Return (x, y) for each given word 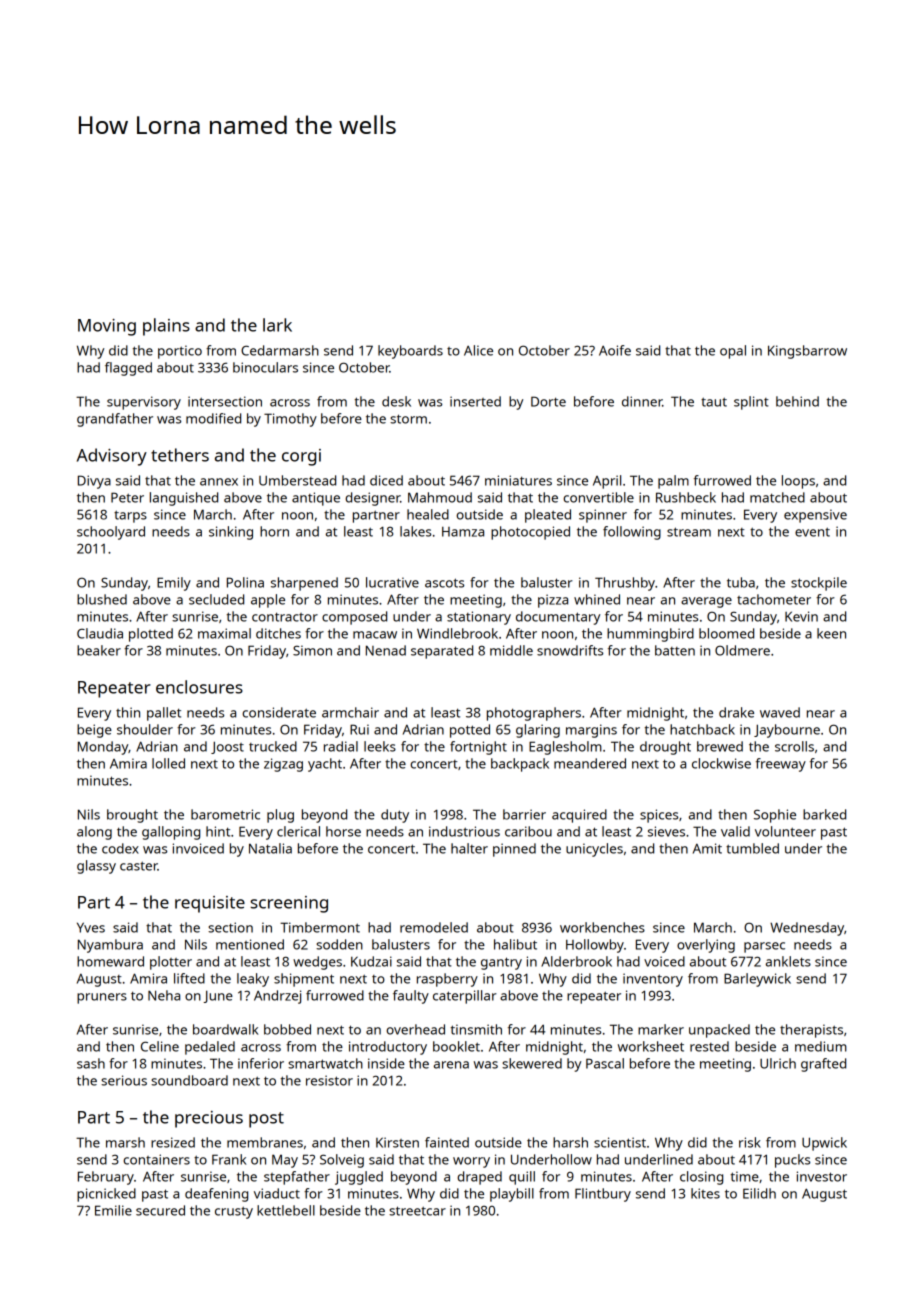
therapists (811, 1031)
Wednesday (807, 929)
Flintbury (603, 1195)
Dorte (548, 401)
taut (714, 402)
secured (160, 1210)
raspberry (447, 980)
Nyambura (110, 946)
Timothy (290, 420)
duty (395, 816)
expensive (815, 516)
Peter (127, 497)
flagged (128, 369)
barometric (225, 814)
